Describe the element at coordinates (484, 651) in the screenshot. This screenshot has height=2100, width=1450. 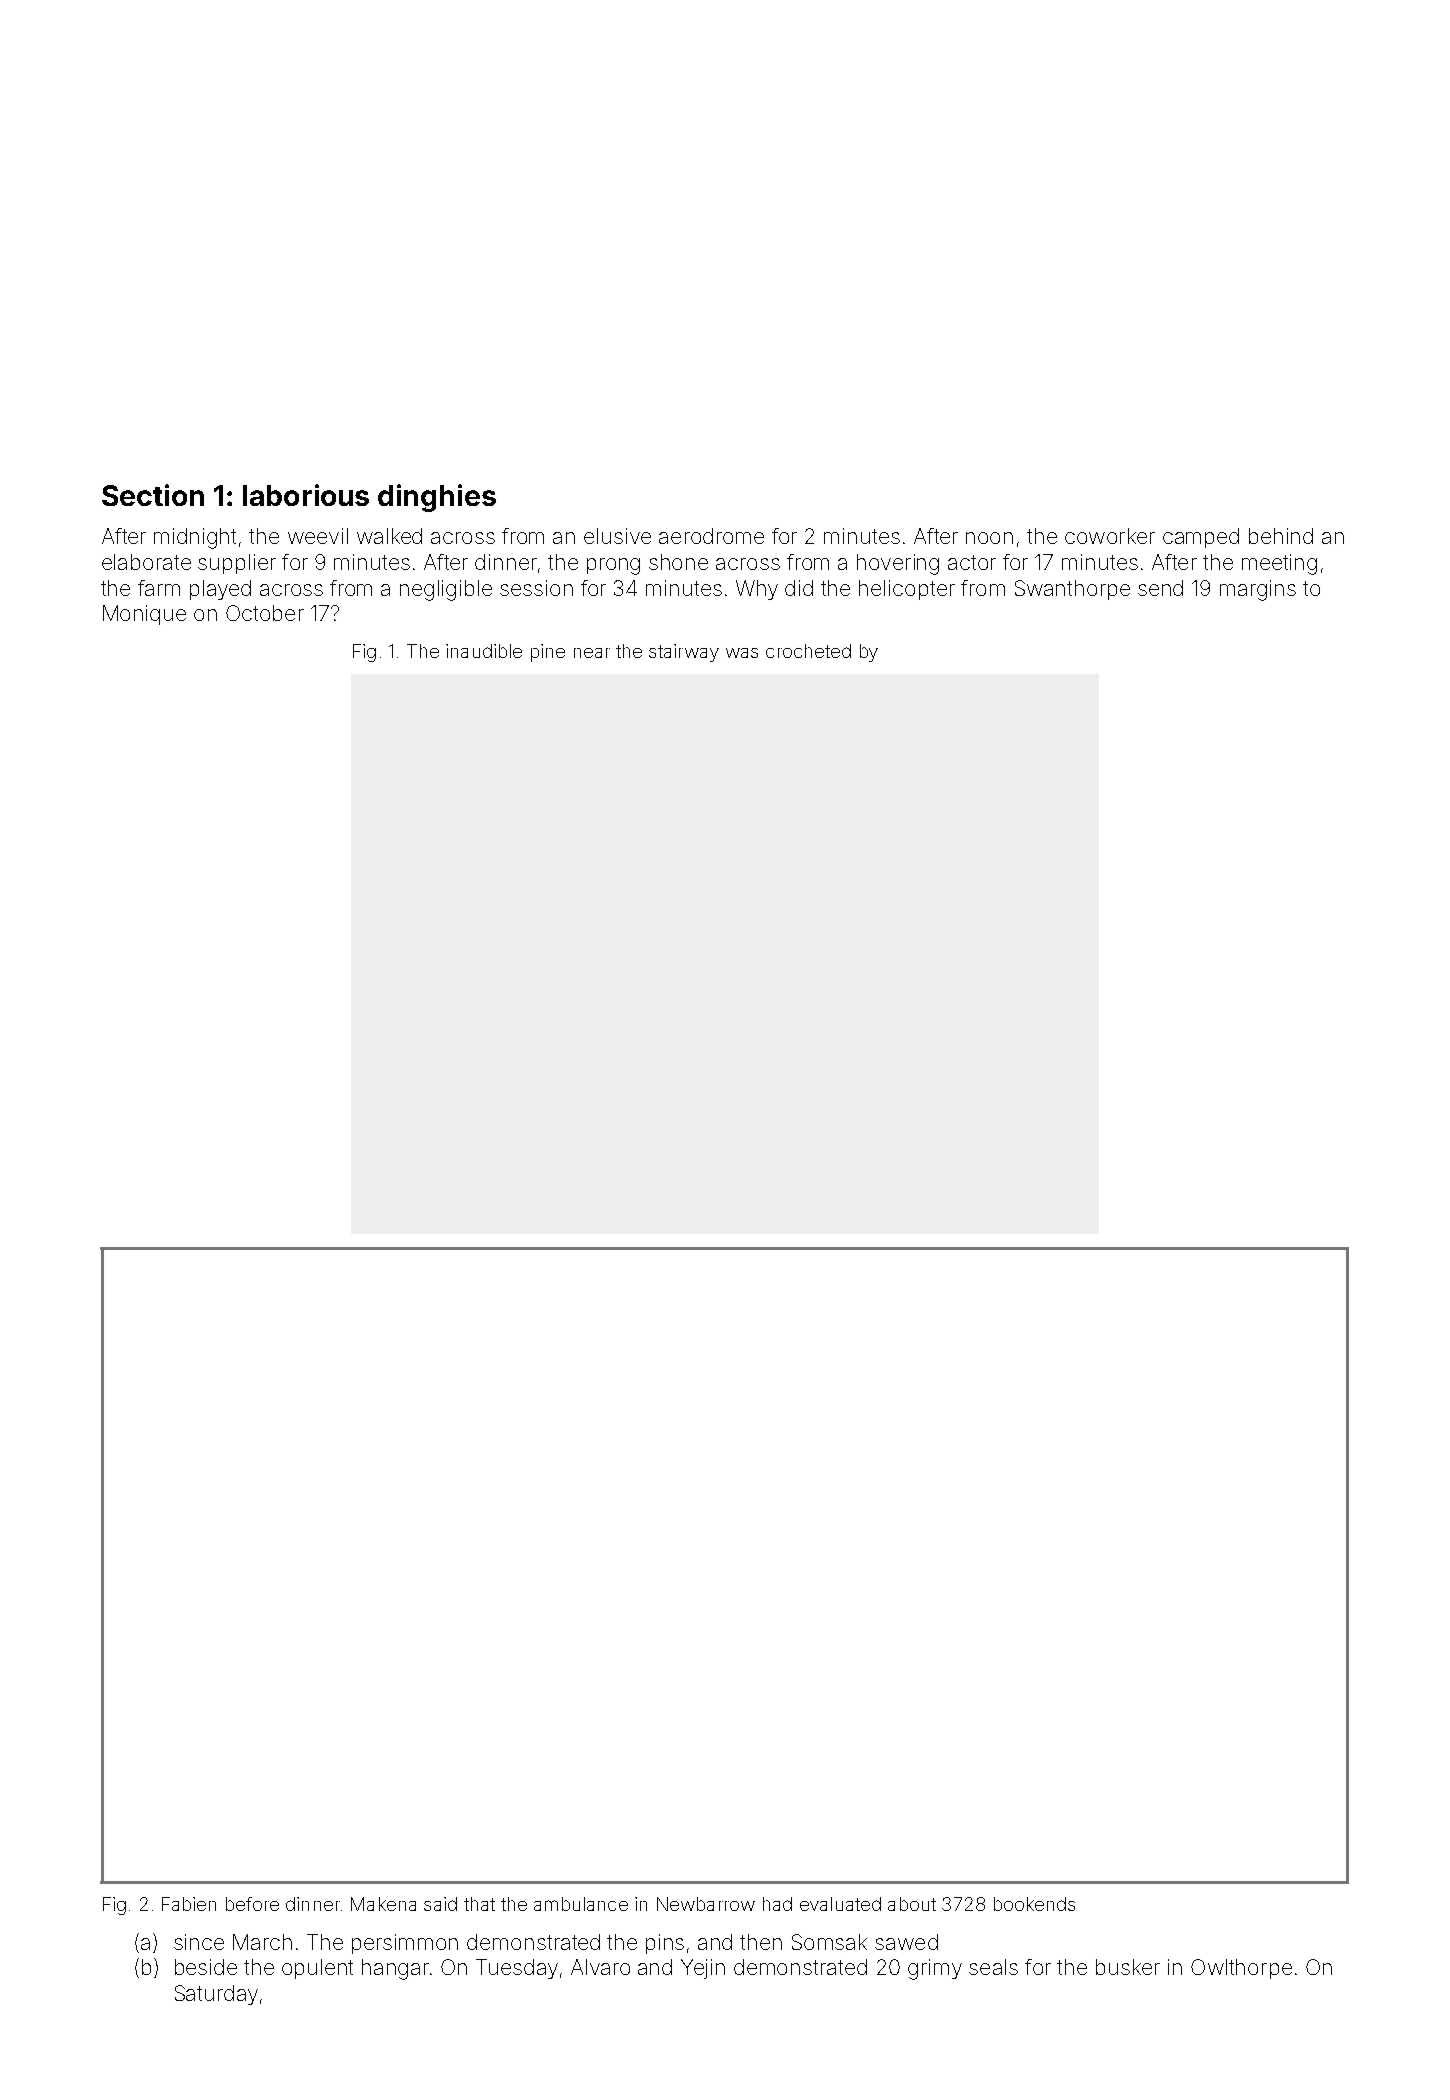
I see `inaudible` at that location.
